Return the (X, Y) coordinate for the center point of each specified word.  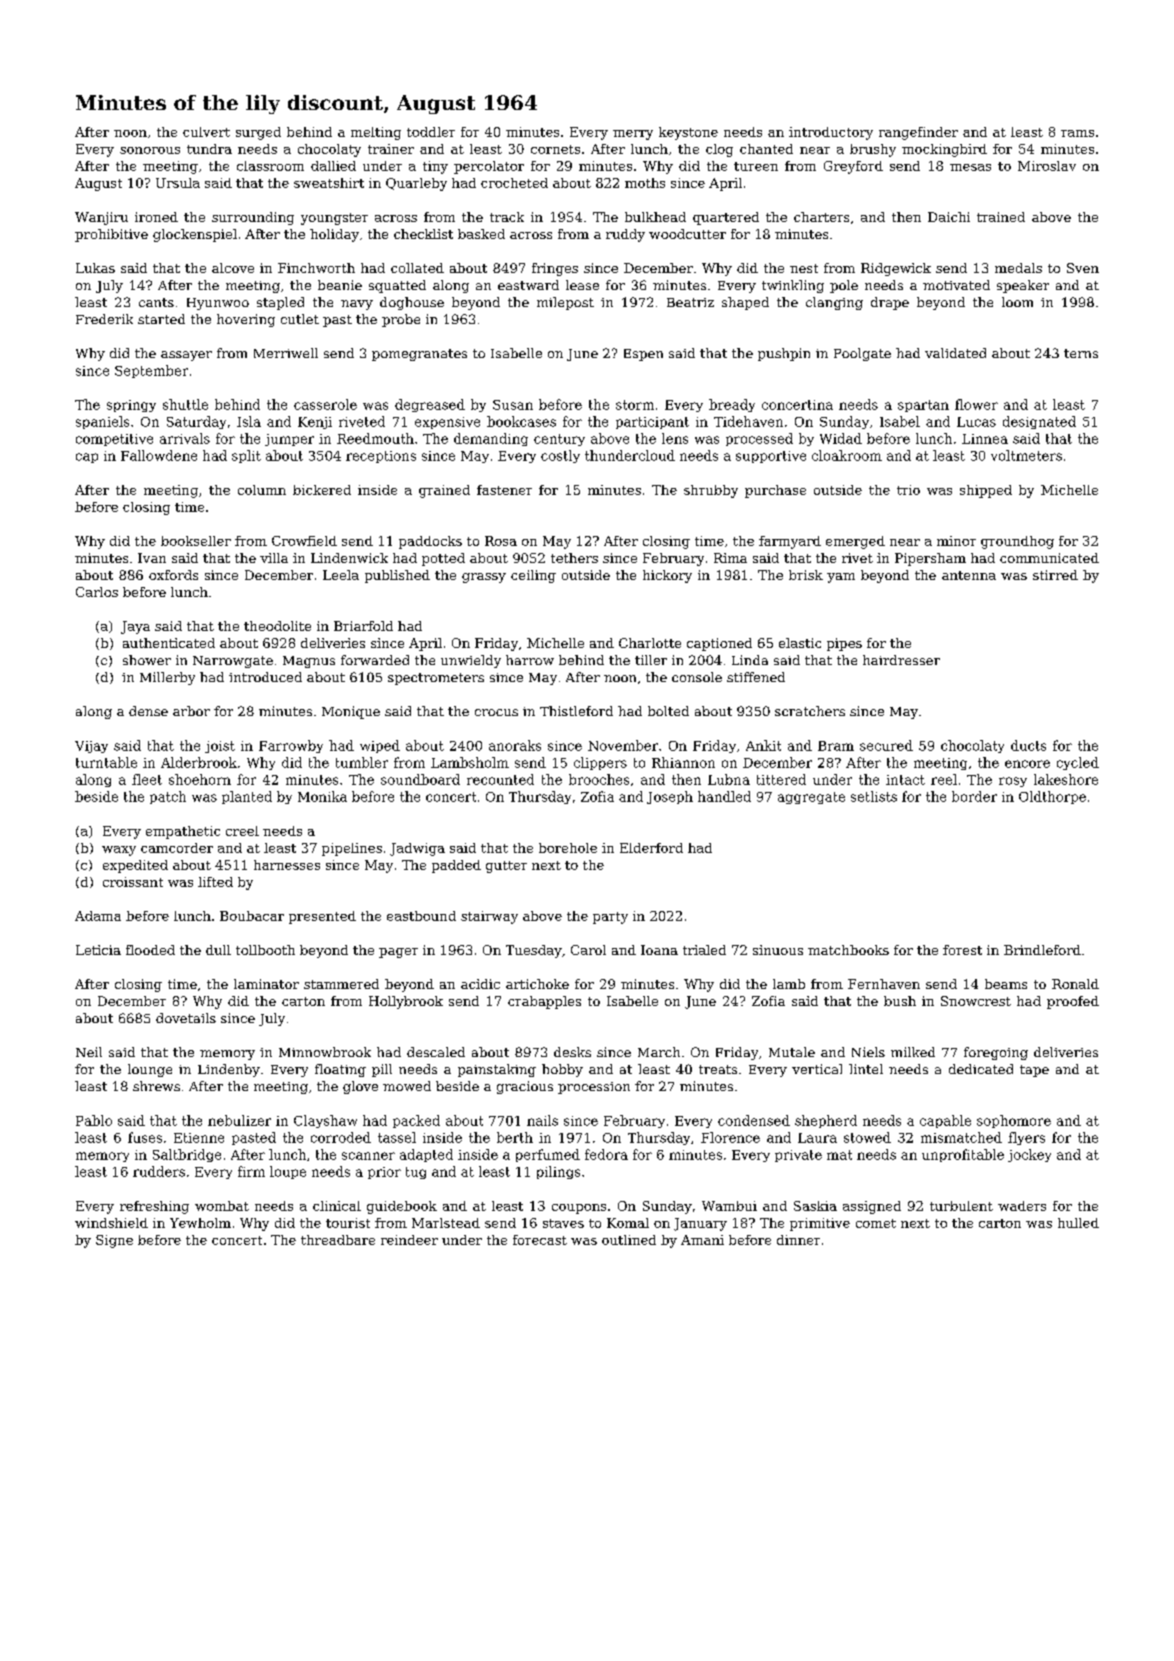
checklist (423, 234)
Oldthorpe (1052, 797)
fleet (147, 779)
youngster (334, 219)
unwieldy (471, 661)
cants (156, 302)
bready (732, 405)
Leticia (98, 950)
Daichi (949, 217)
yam (841, 578)
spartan (923, 406)
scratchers (810, 711)
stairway (489, 917)
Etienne (199, 1138)
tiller (651, 660)
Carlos (97, 592)
